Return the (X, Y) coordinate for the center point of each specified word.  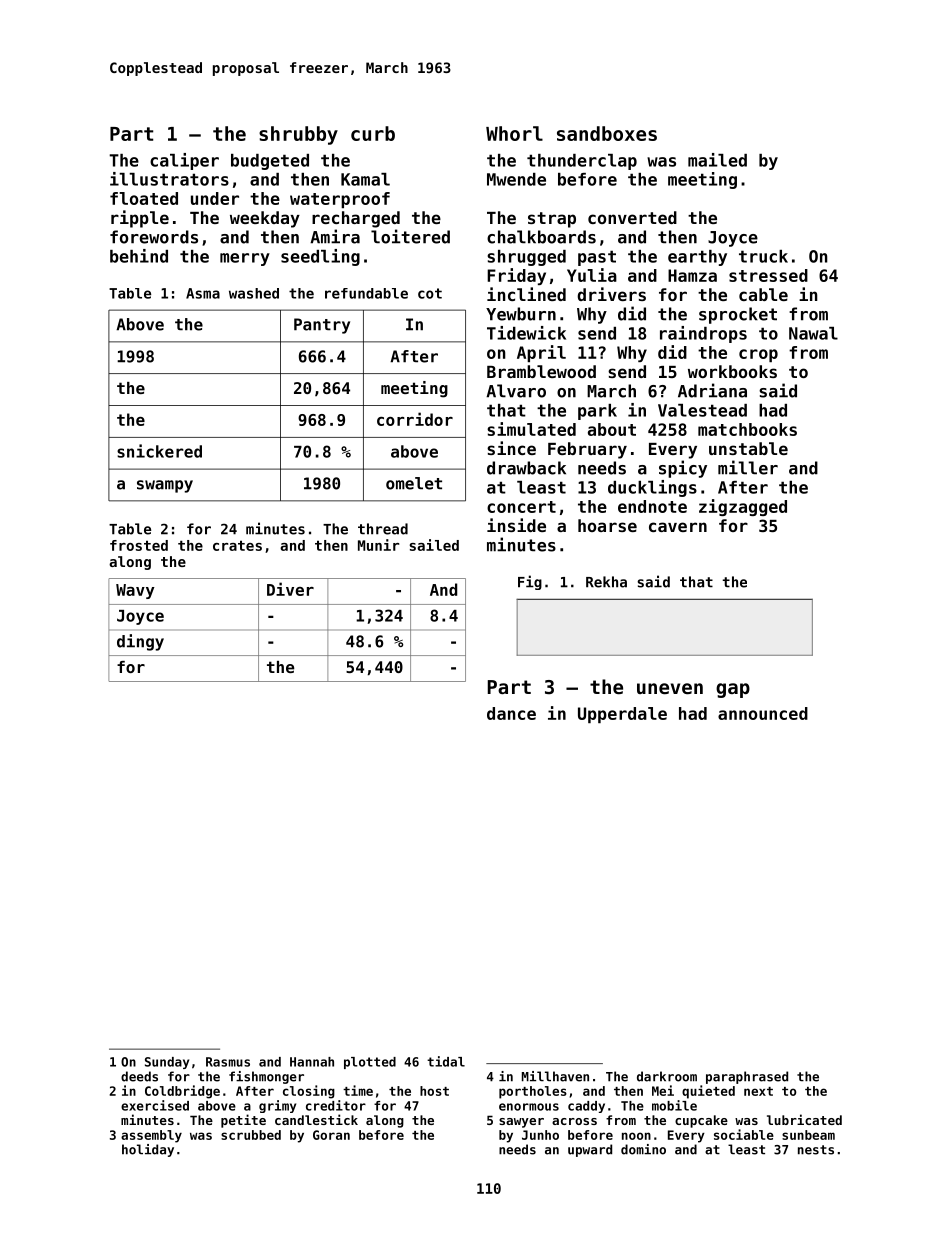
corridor (415, 419)
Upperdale (622, 715)
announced (763, 713)
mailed (717, 160)
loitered (410, 236)
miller (748, 467)
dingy (140, 642)
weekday (265, 219)
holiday (148, 1150)
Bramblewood (541, 371)
